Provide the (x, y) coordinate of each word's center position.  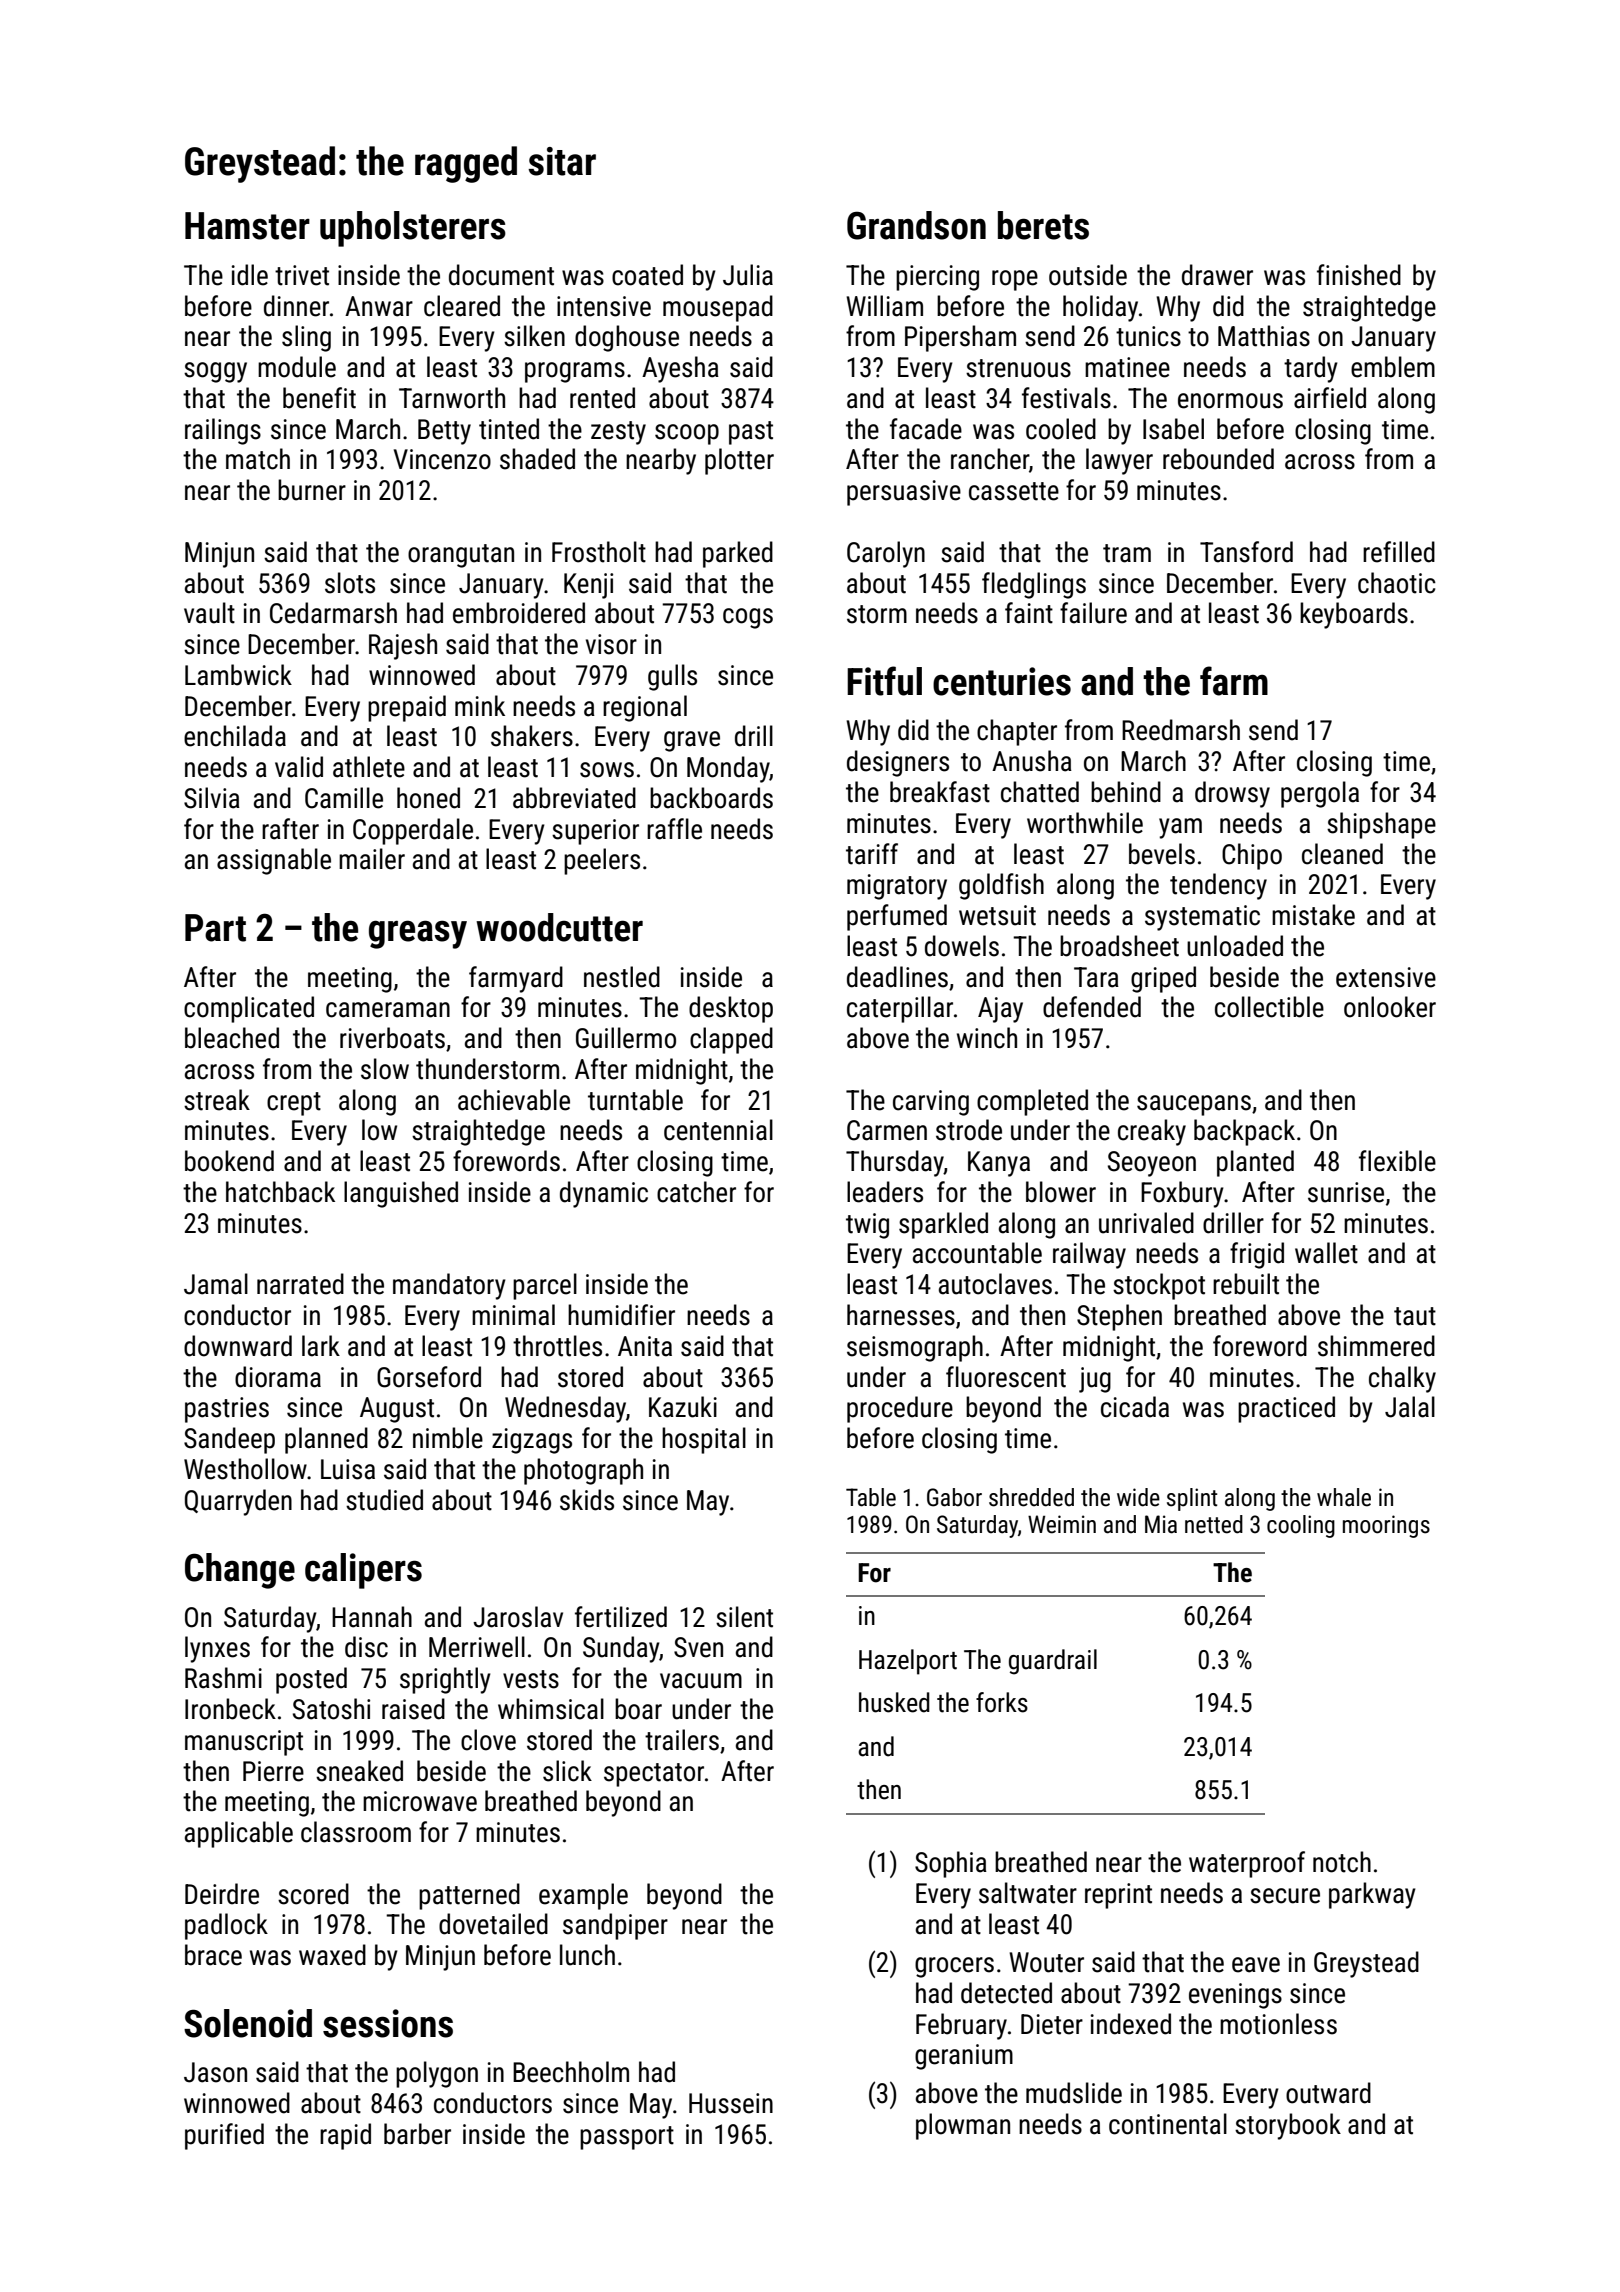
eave (1256, 1965)
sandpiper (615, 1926)
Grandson (916, 225)
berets (1043, 225)
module (297, 367)
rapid (345, 2136)
